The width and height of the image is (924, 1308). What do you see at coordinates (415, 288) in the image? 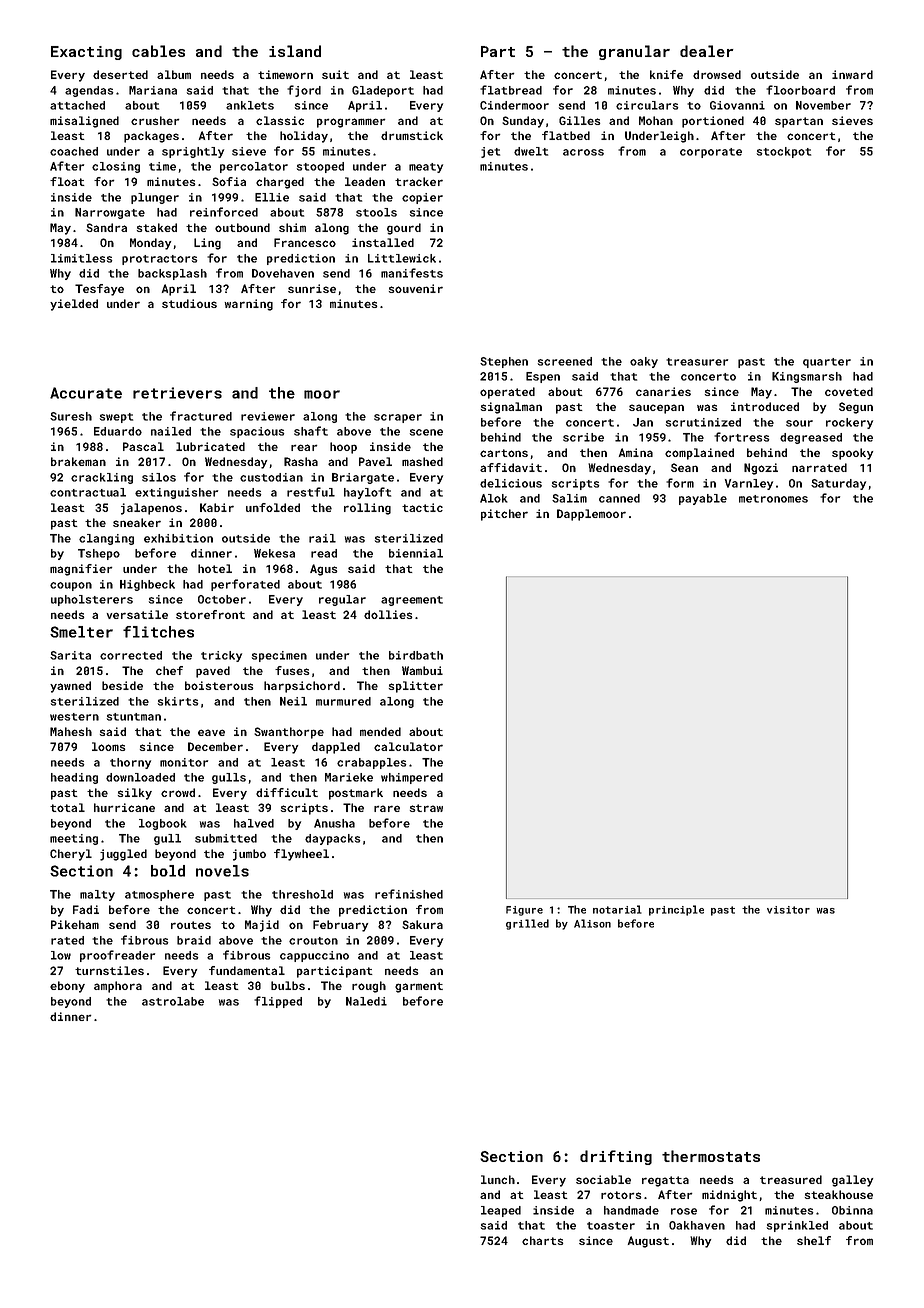
I see `souvenir` at bounding box center [415, 288].
